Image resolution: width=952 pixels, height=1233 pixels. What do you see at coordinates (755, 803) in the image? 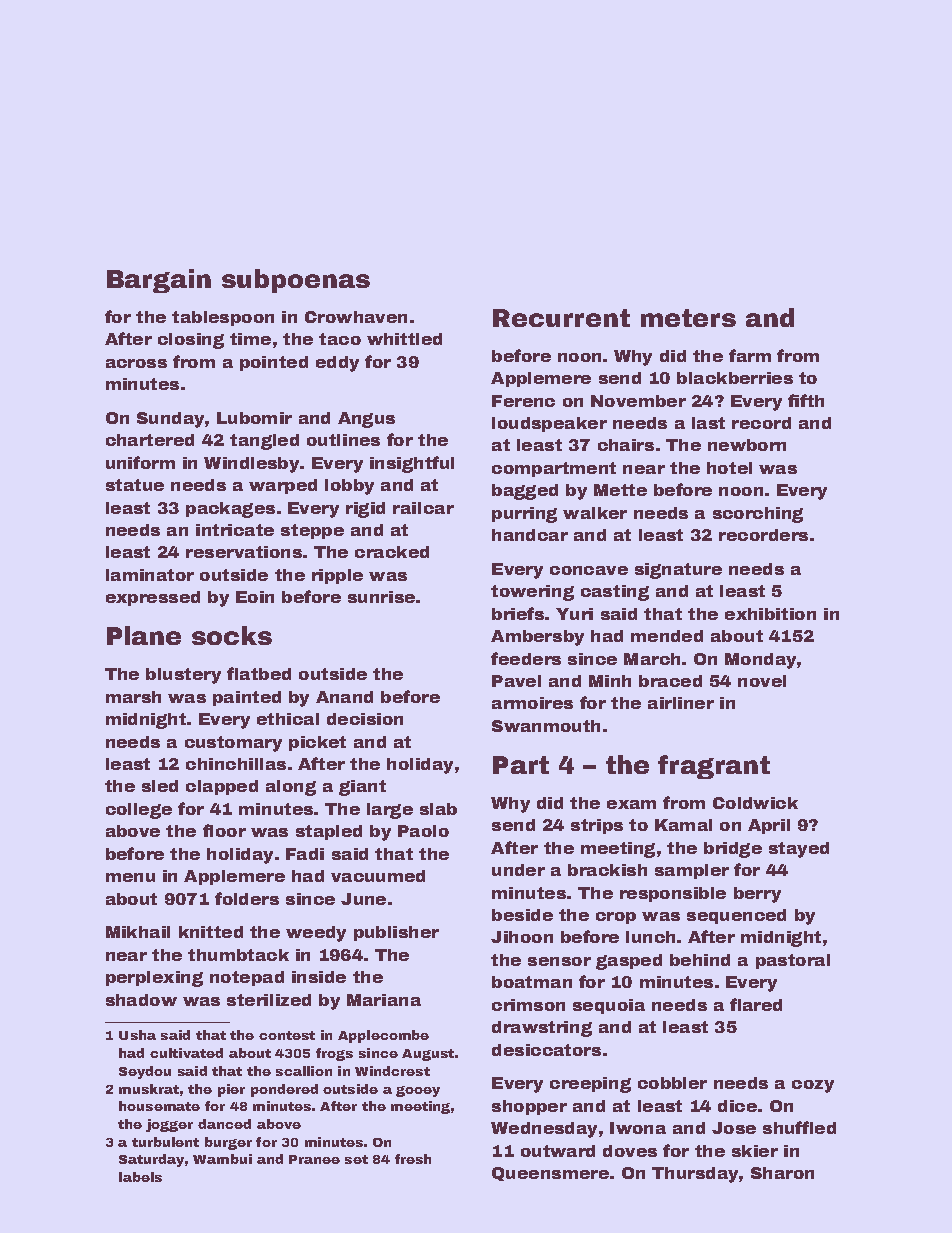
I see `Coldwick` at bounding box center [755, 803].
